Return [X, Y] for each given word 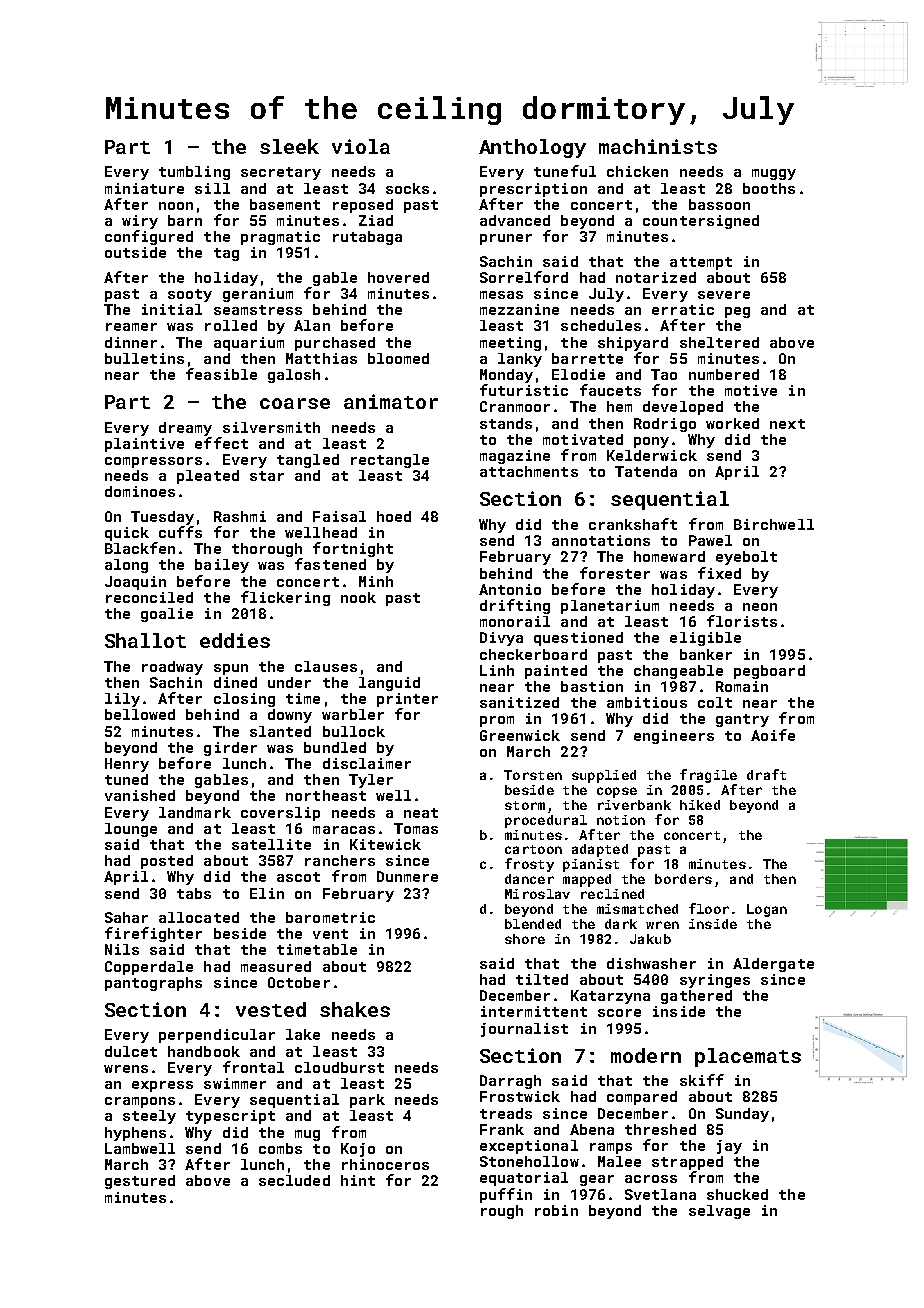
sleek [289, 146]
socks [407, 188]
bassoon [719, 204]
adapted [600, 850]
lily [122, 700]
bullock [354, 731]
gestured [140, 1182]
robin [556, 1210]
